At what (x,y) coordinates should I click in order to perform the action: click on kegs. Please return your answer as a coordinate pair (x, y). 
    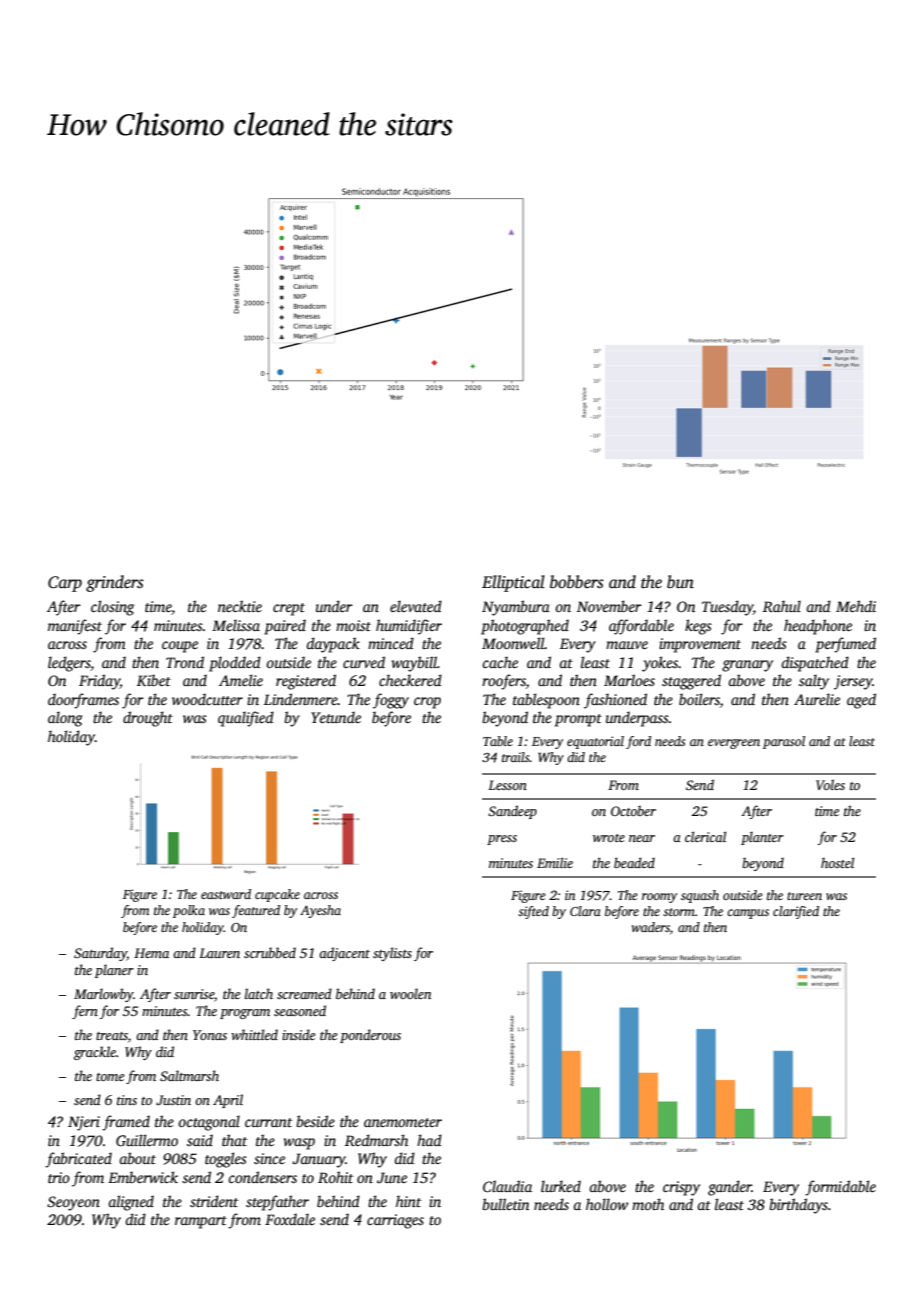
    Looking at the image, I should click on (698, 627).
